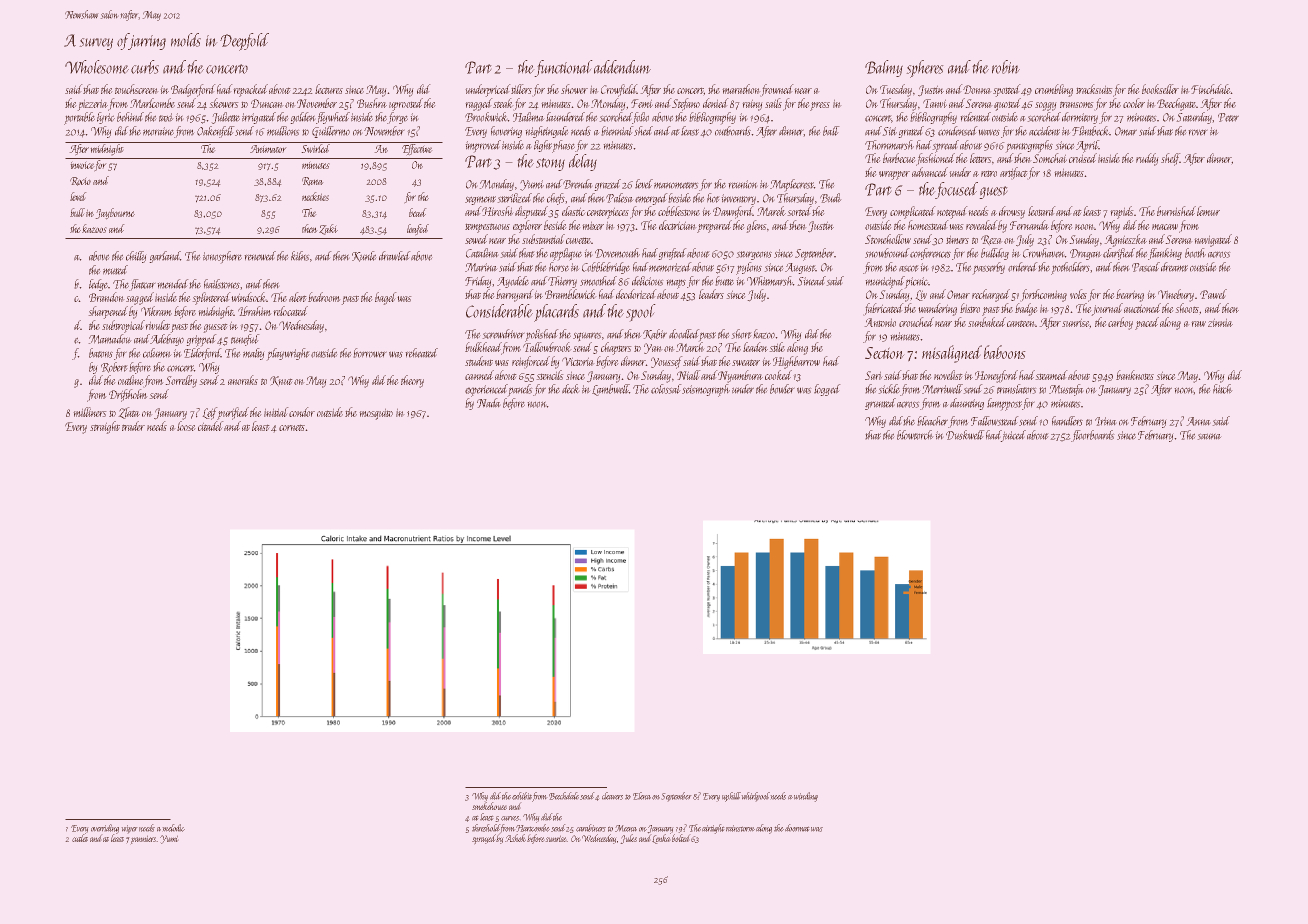 This image has height=924, width=1308. Describe the element at coordinates (292, 427) in the image. I see `cornets` at that location.
